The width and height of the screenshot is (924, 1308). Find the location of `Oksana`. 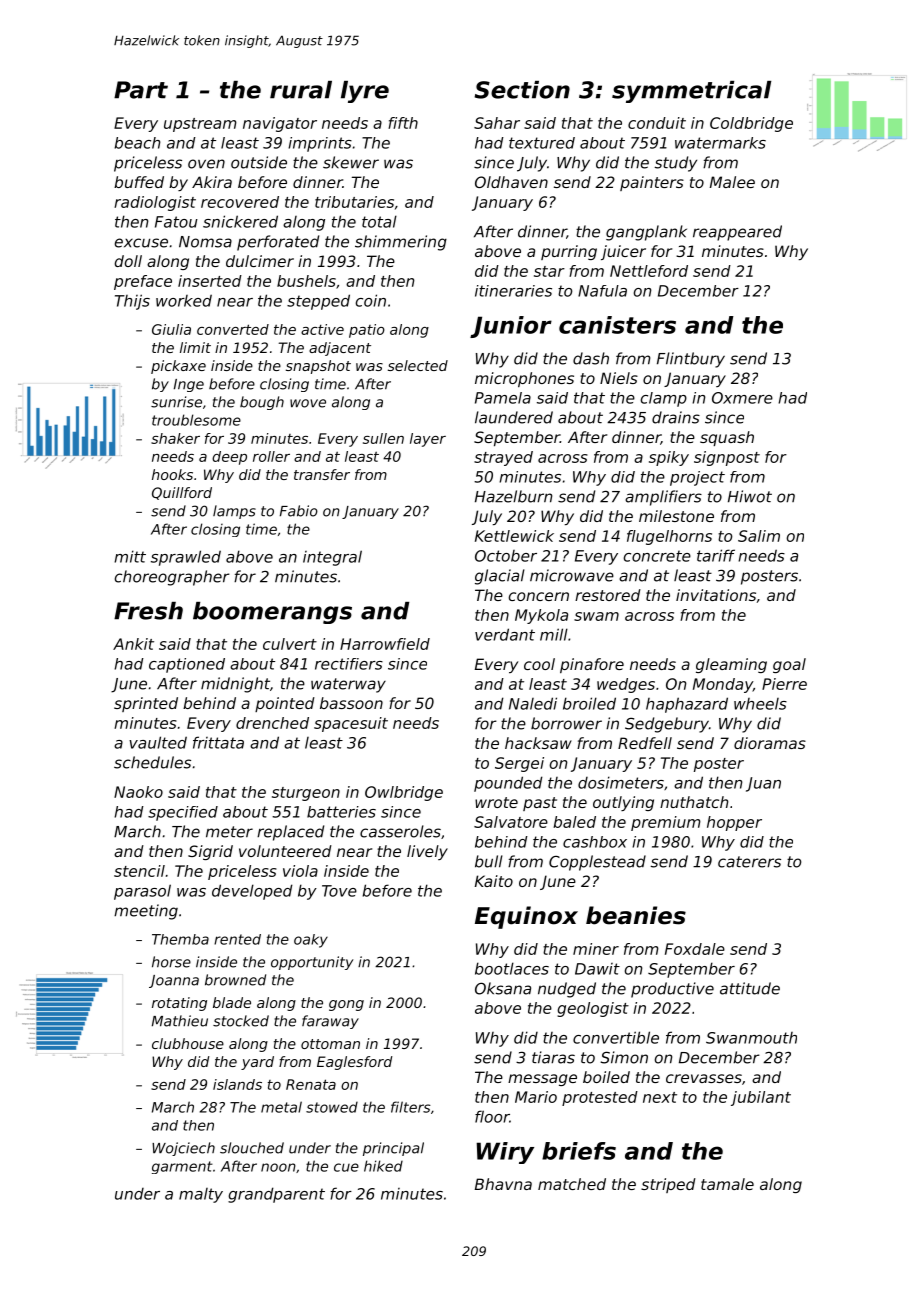

Oksana is located at coordinates (503, 988).
